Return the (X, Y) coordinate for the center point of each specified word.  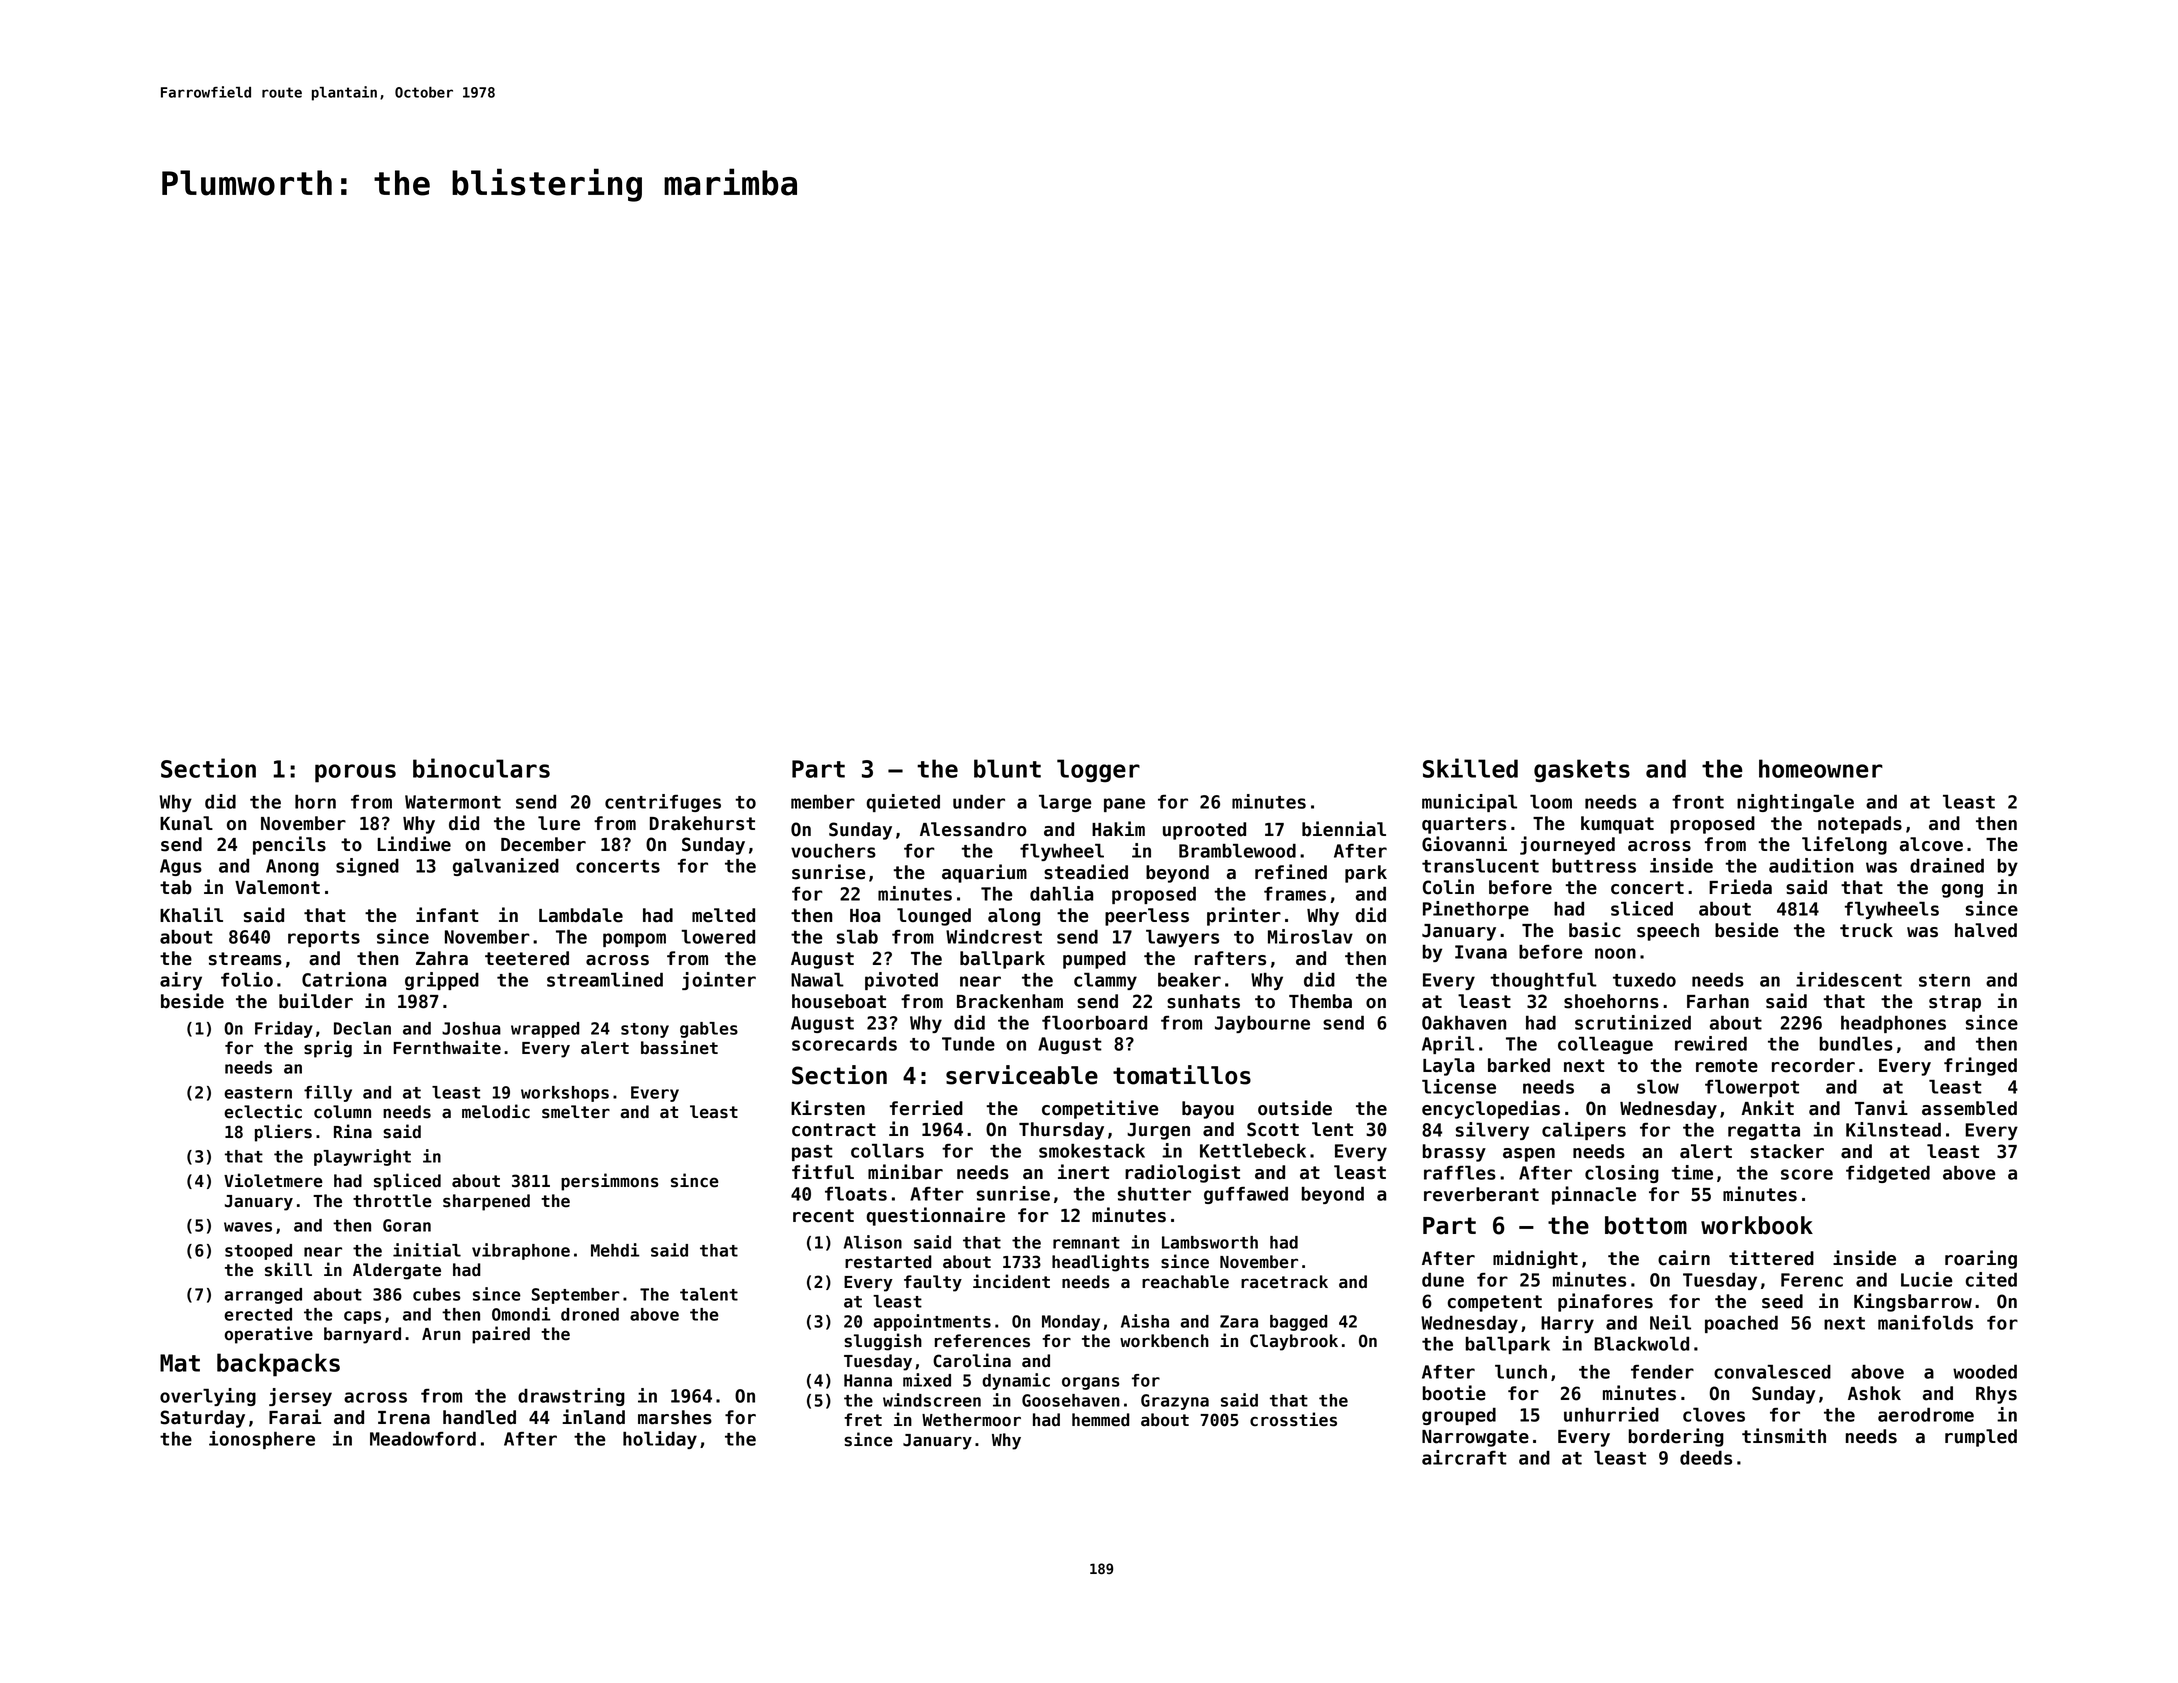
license (1459, 1086)
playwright (362, 1157)
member (823, 801)
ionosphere (262, 1440)
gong (1962, 891)
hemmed (1101, 1420)
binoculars (481, 768)
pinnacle (1594, 1195)
